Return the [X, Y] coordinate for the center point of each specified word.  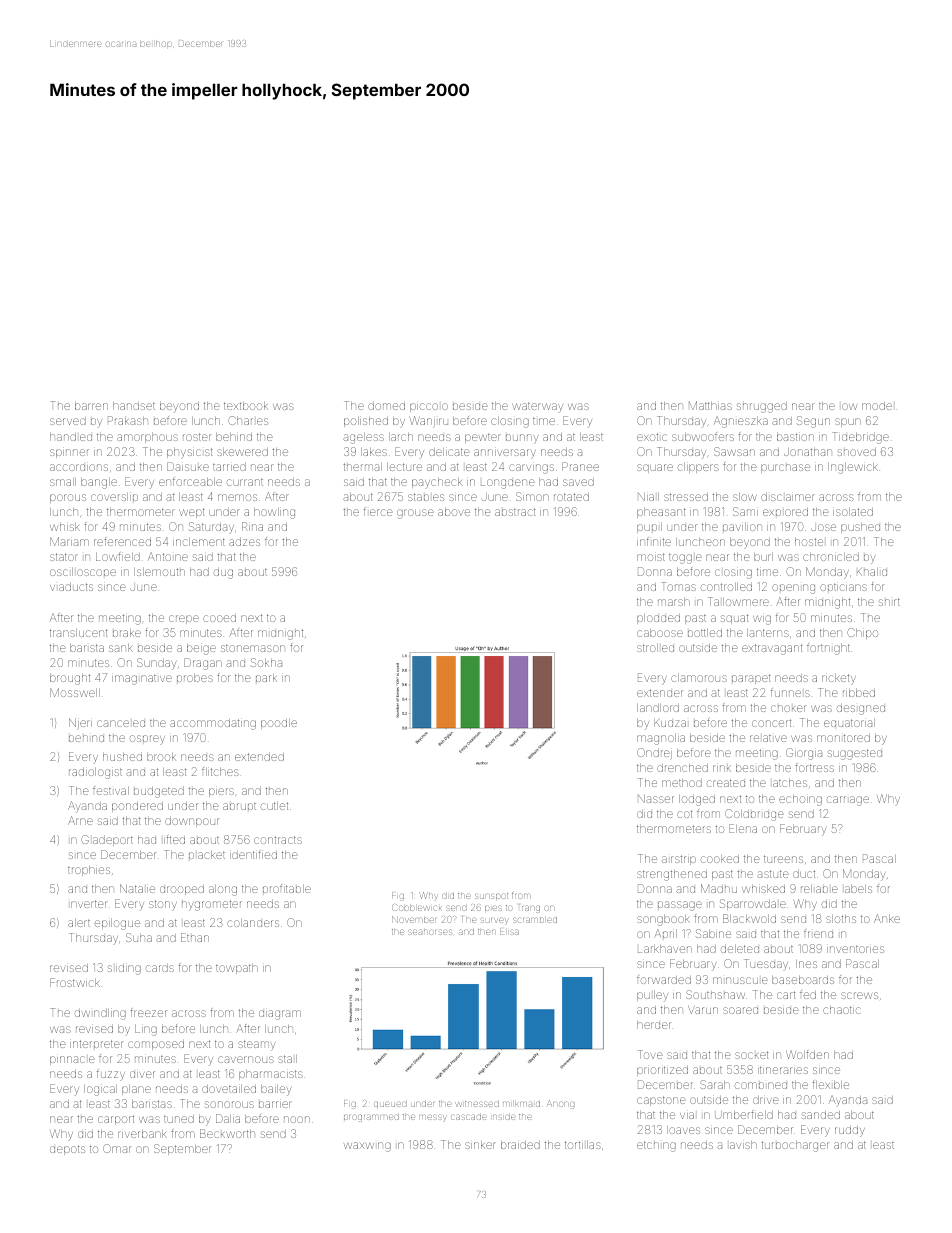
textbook [245, 406]
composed [156, 1045]
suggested [855, 754]
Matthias [710, 405]
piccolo [429, 407]
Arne [80, 820]
